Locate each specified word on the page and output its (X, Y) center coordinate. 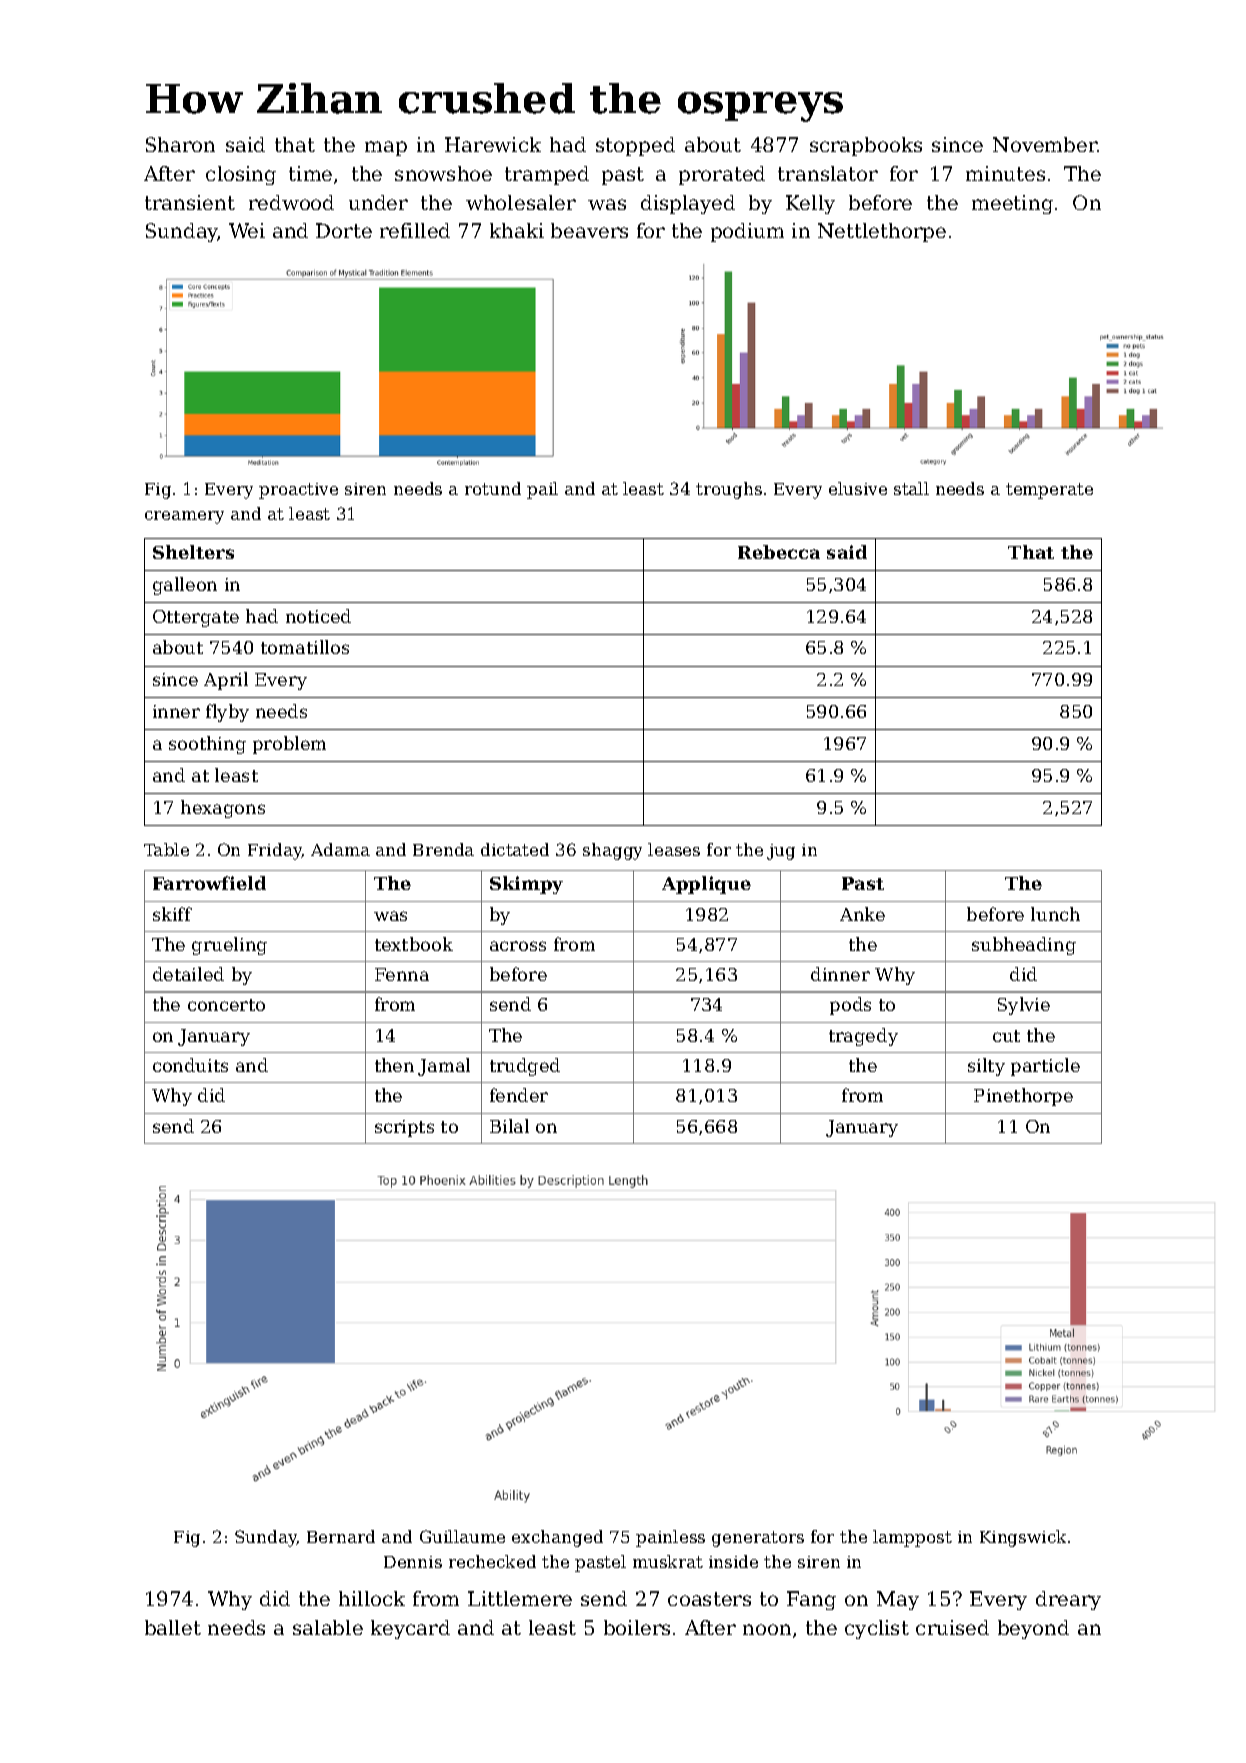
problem (289, 745)
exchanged (557, 1538)
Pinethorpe (1023, 1097)
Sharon (180, 144)
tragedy (863, 1037)
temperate (1049, 491)
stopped (635, 146)
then (394, 1065)
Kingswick (1023, 1538)
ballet (173, 1627)
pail (542, 490)
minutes (1005, 173)
